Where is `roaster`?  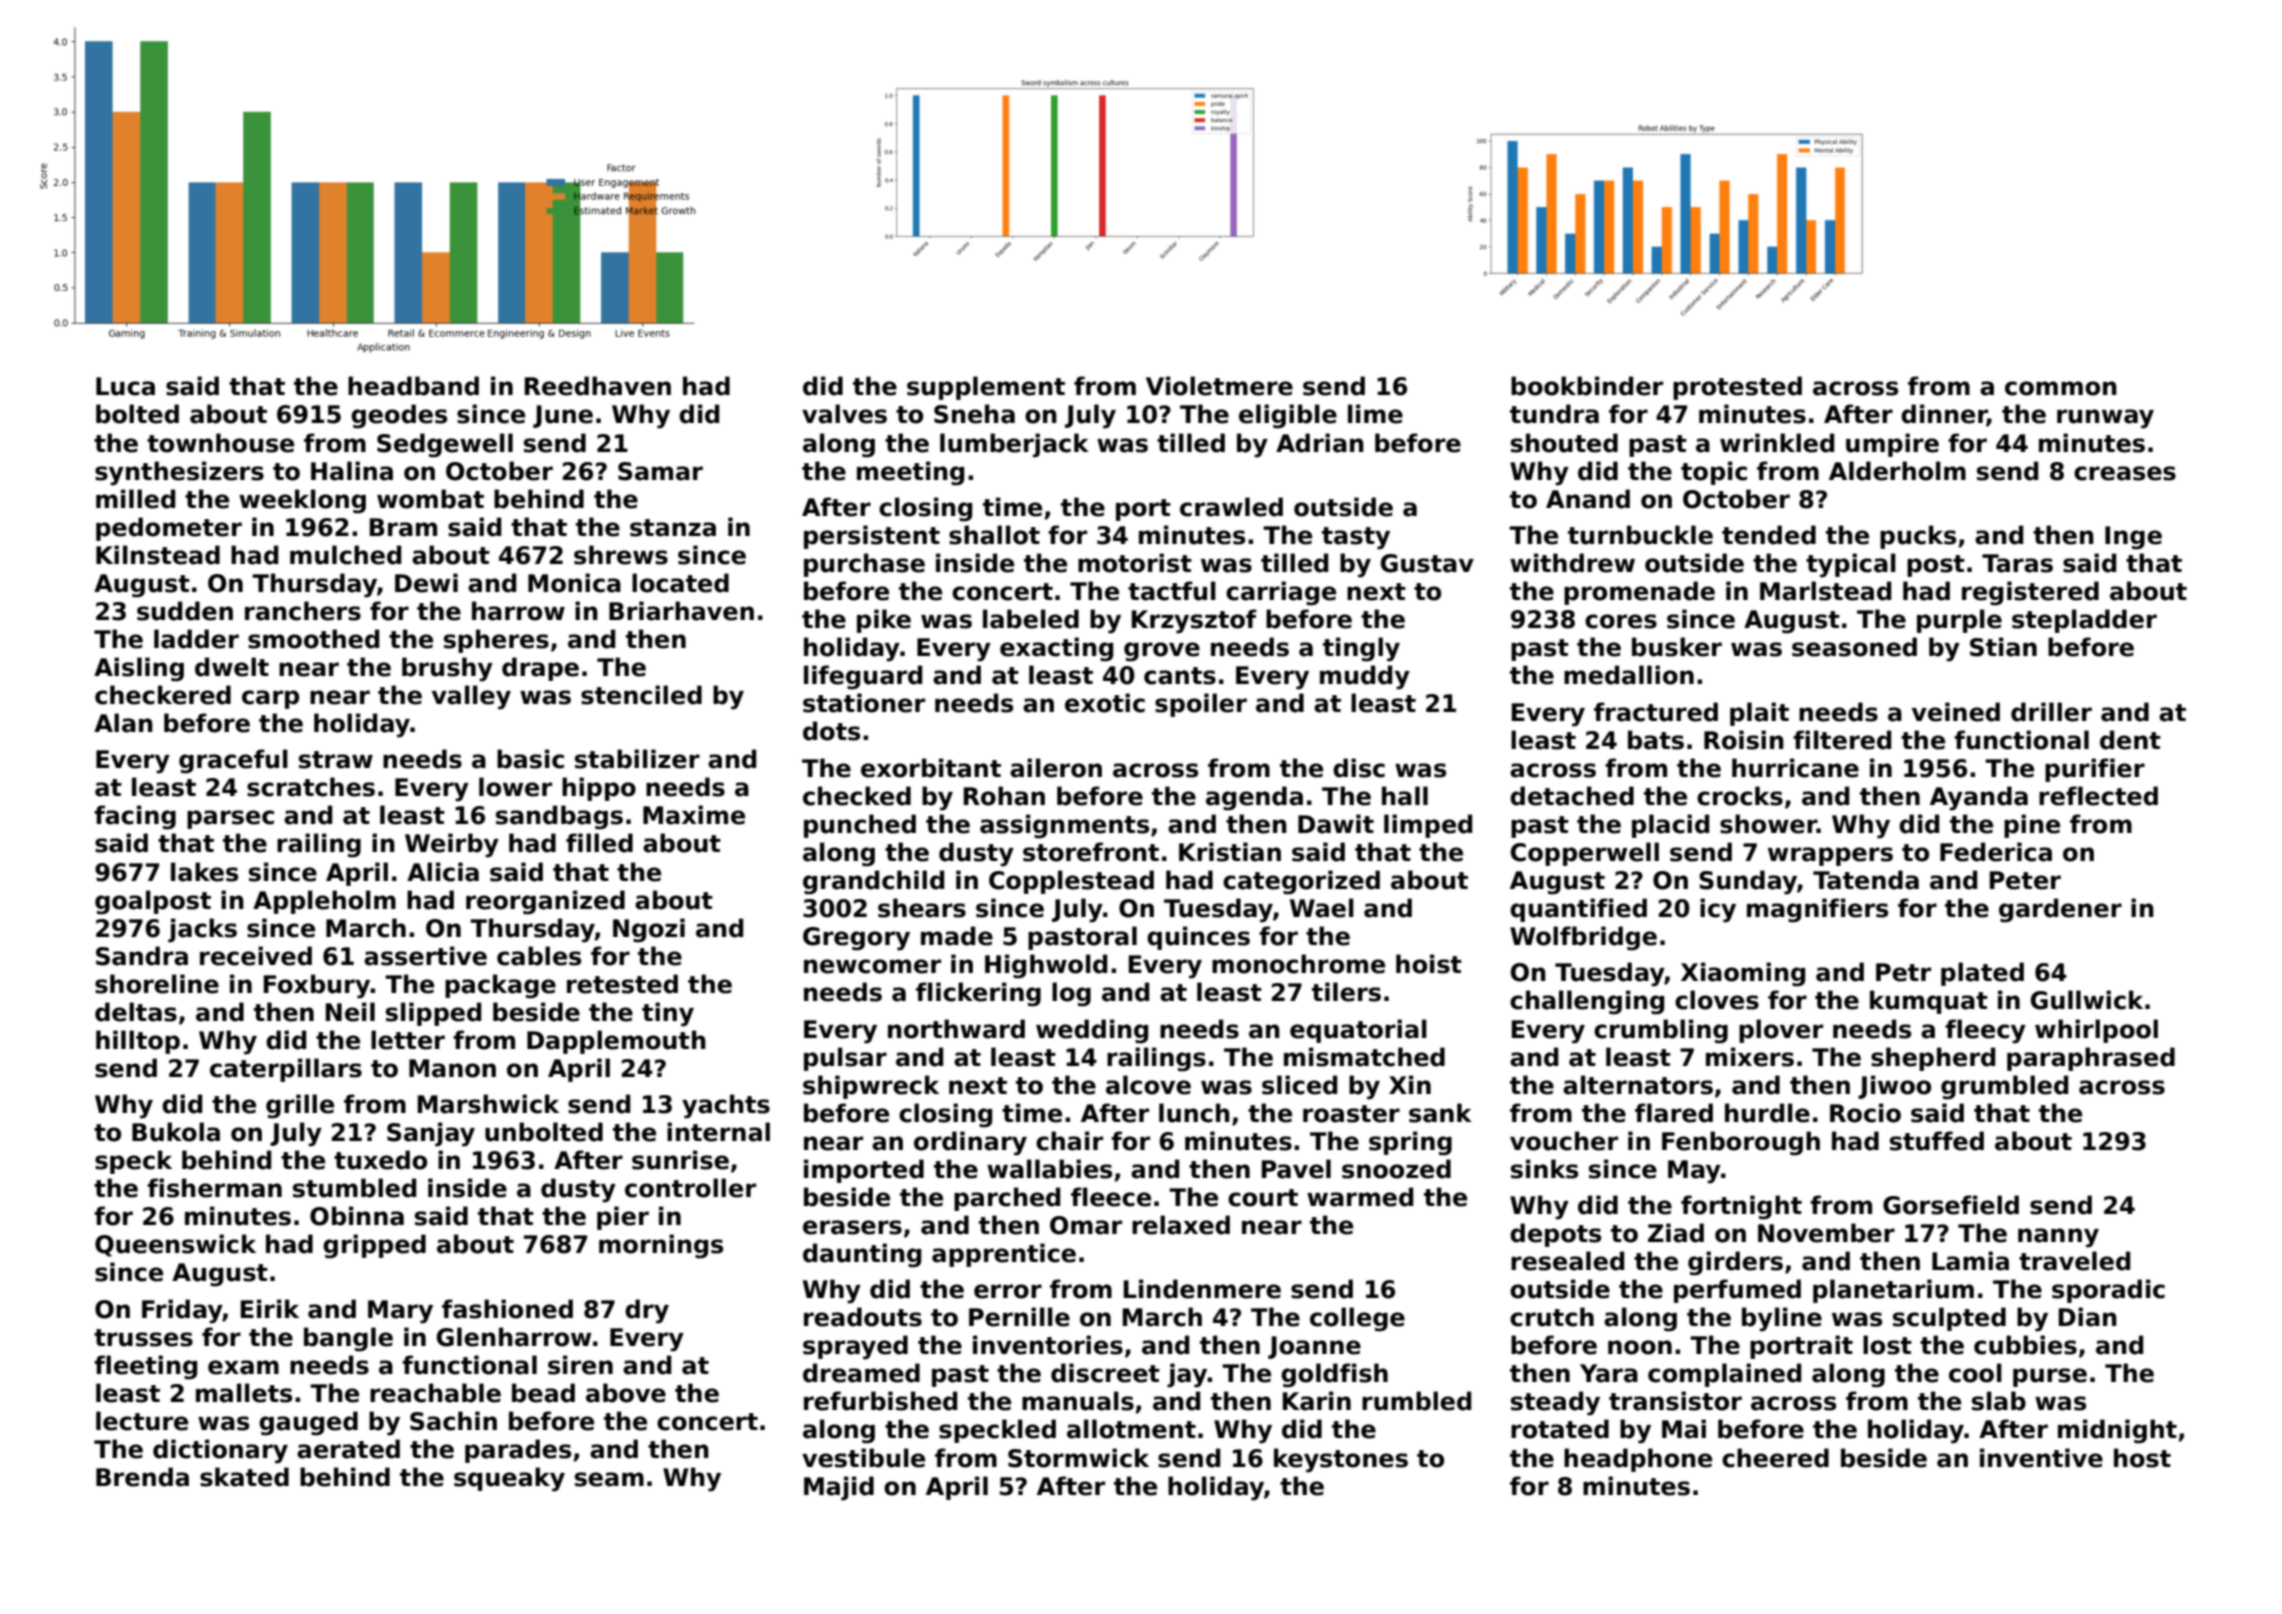
roaster is located at coordinates (1351, 1114).
